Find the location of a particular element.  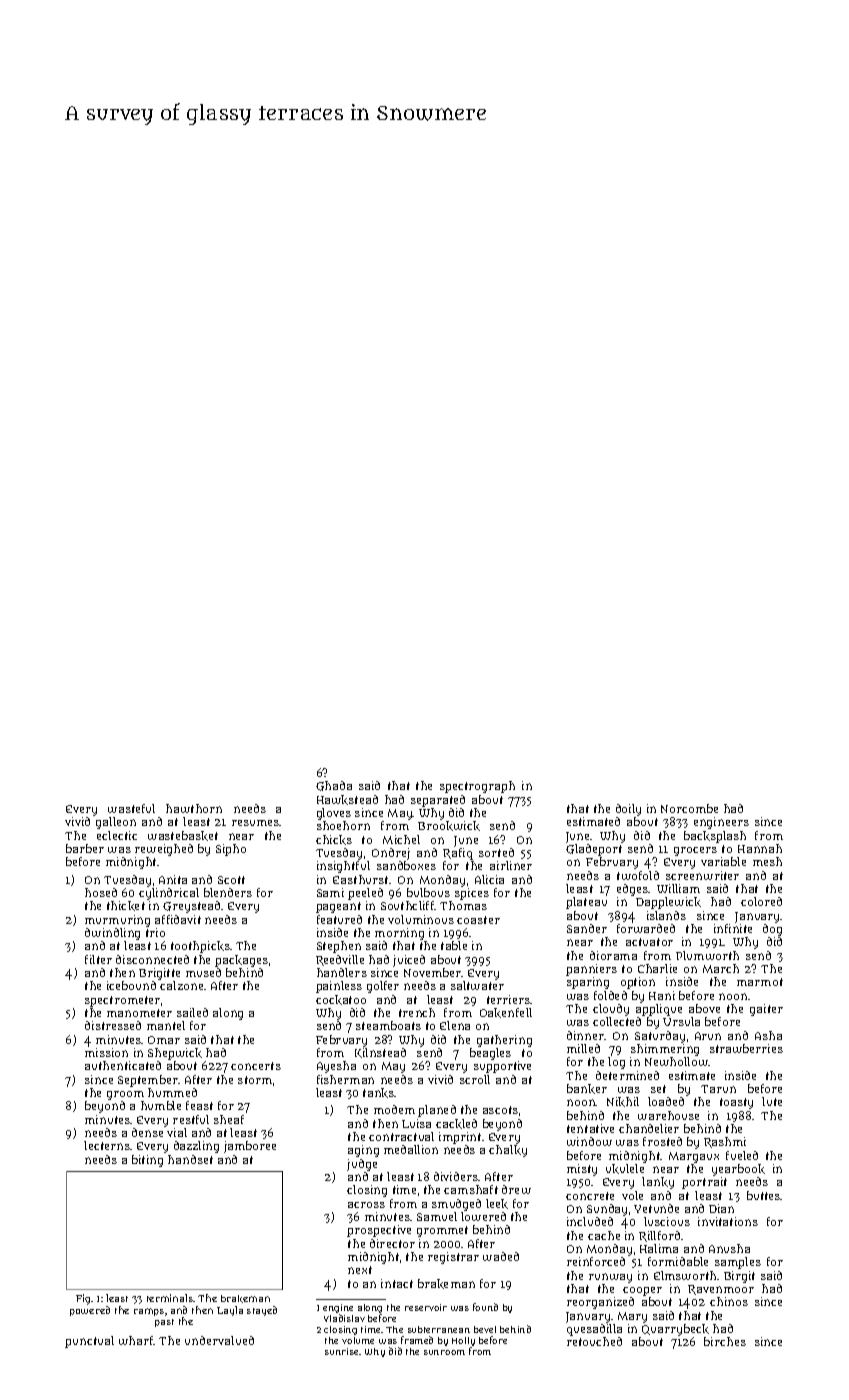

Anita is located at coordinates (173, 879).
